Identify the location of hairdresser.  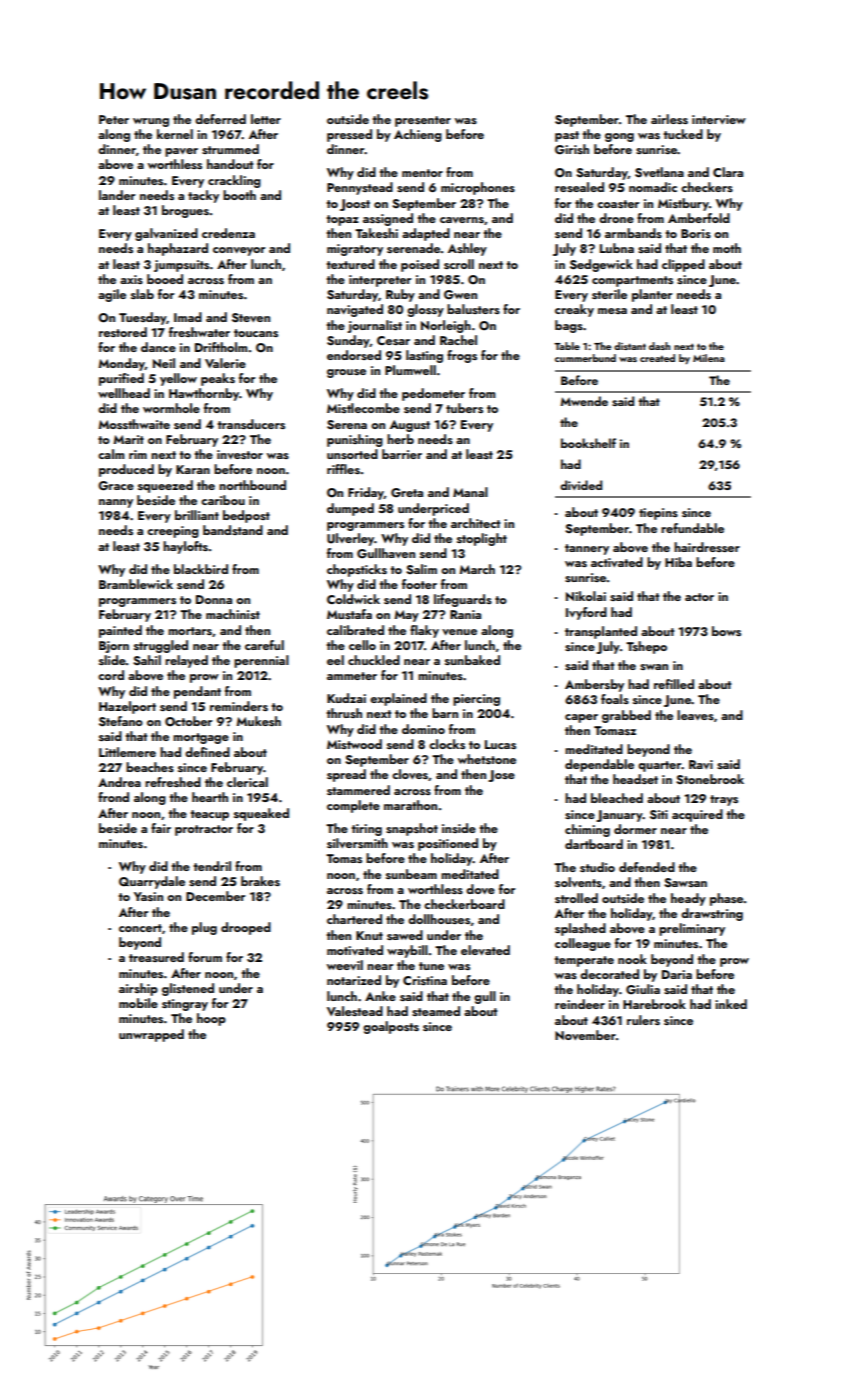
(707, 547).
